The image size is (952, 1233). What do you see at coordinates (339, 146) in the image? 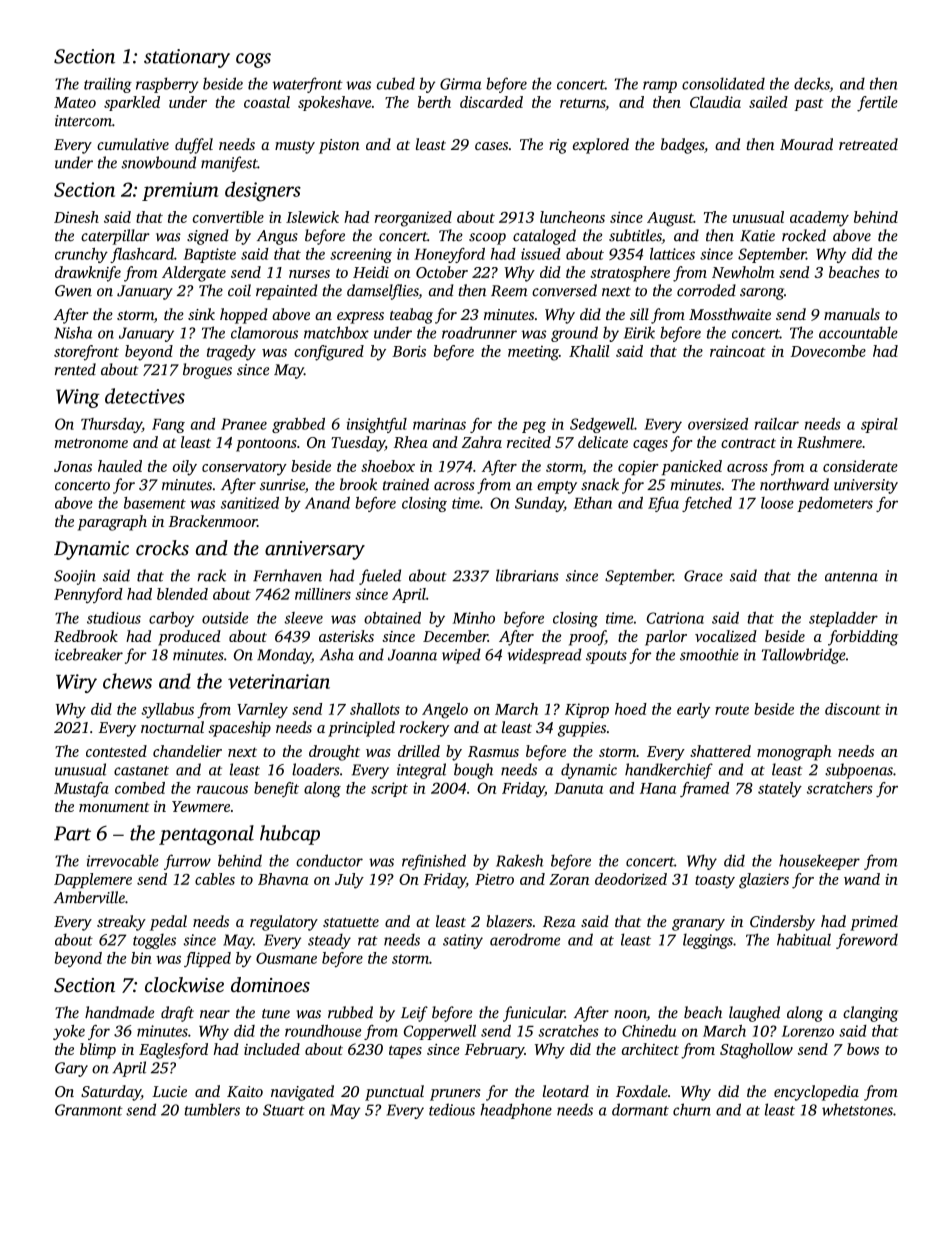
I see `piston` at bounding box center [339, 146].
